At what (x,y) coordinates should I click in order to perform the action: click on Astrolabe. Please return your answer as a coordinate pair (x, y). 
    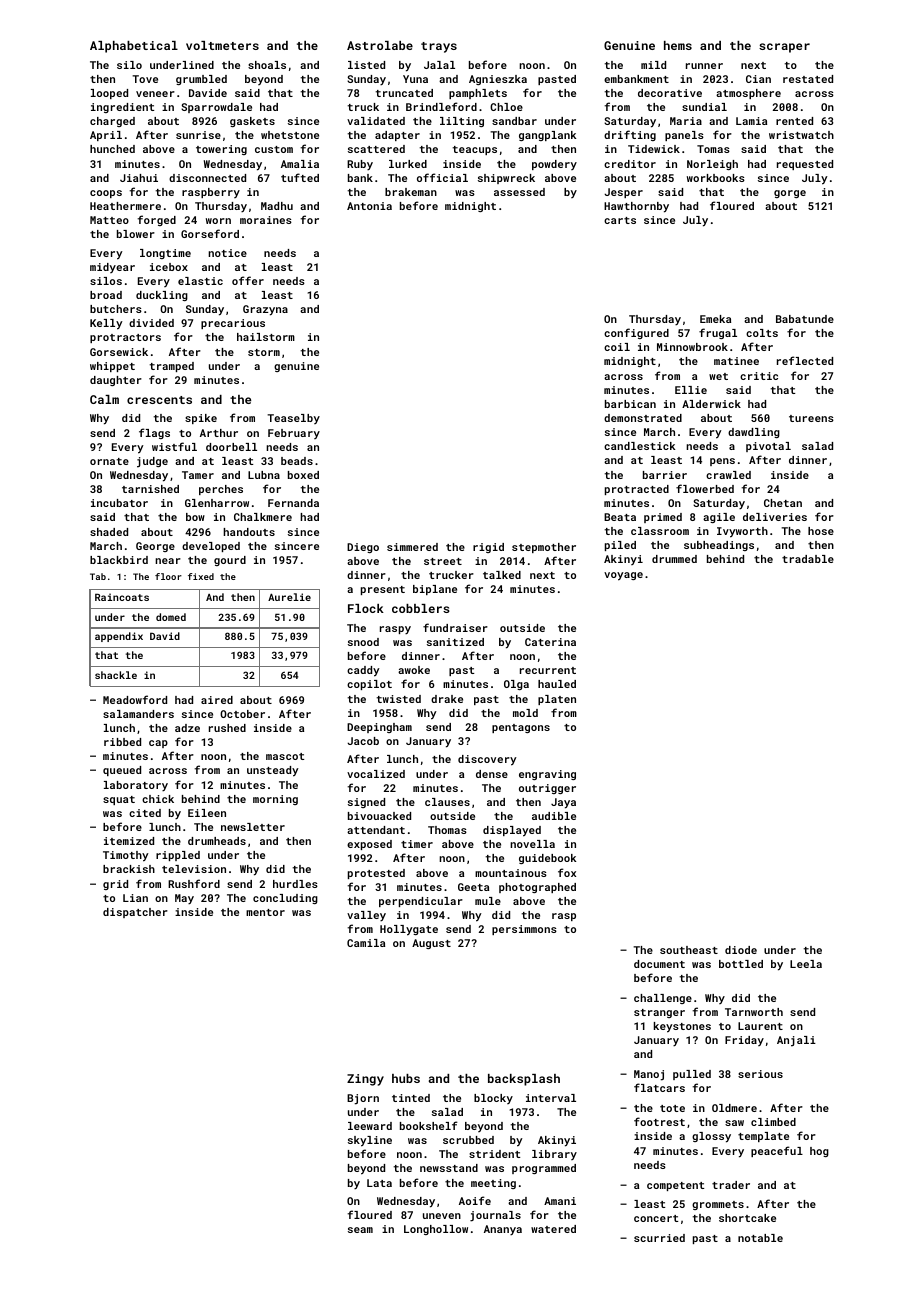
    Looking at the image, I should click on (380, 45).
